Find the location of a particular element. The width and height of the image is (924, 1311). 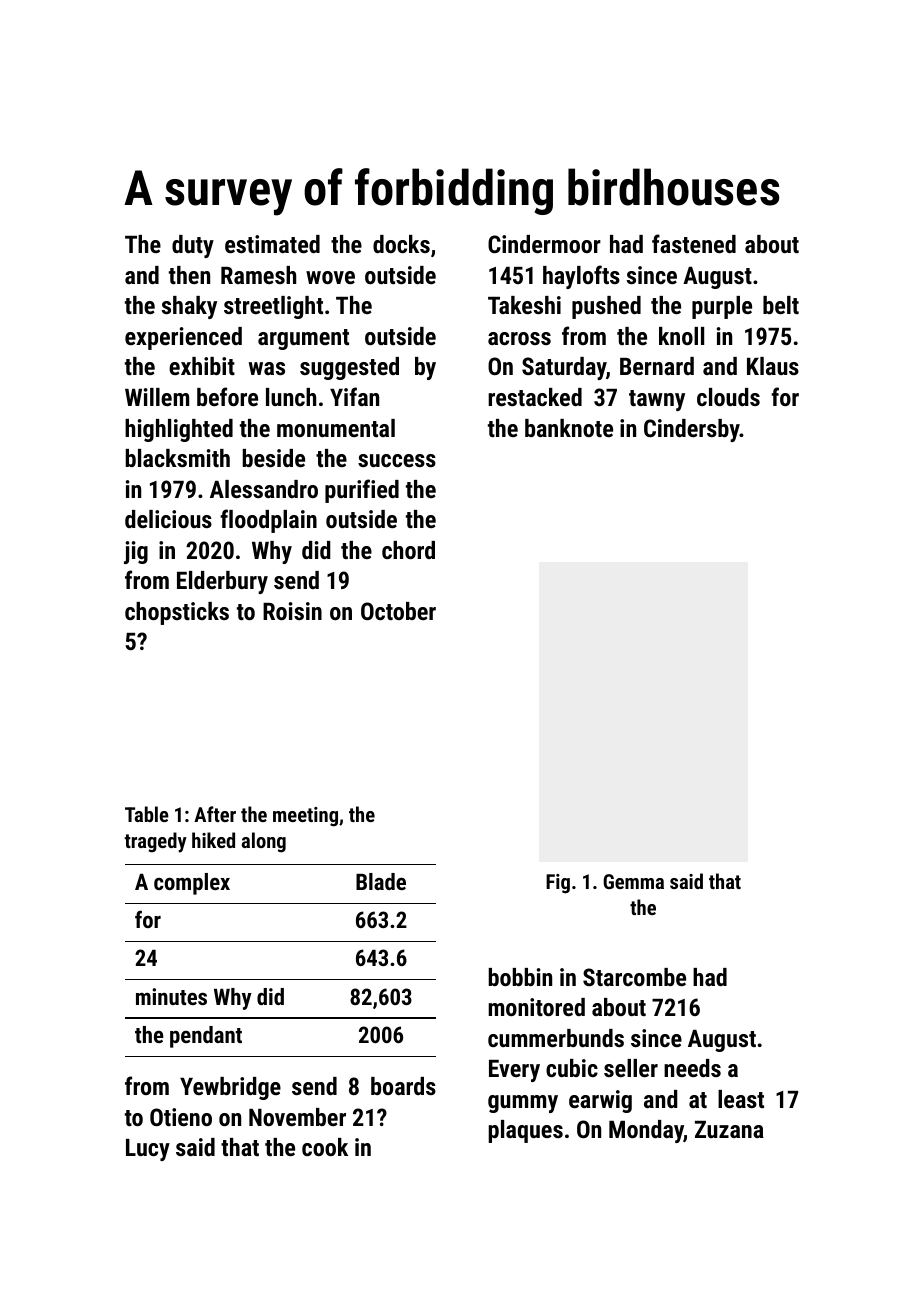

Cindersby is located at coordinates (692, 430).
